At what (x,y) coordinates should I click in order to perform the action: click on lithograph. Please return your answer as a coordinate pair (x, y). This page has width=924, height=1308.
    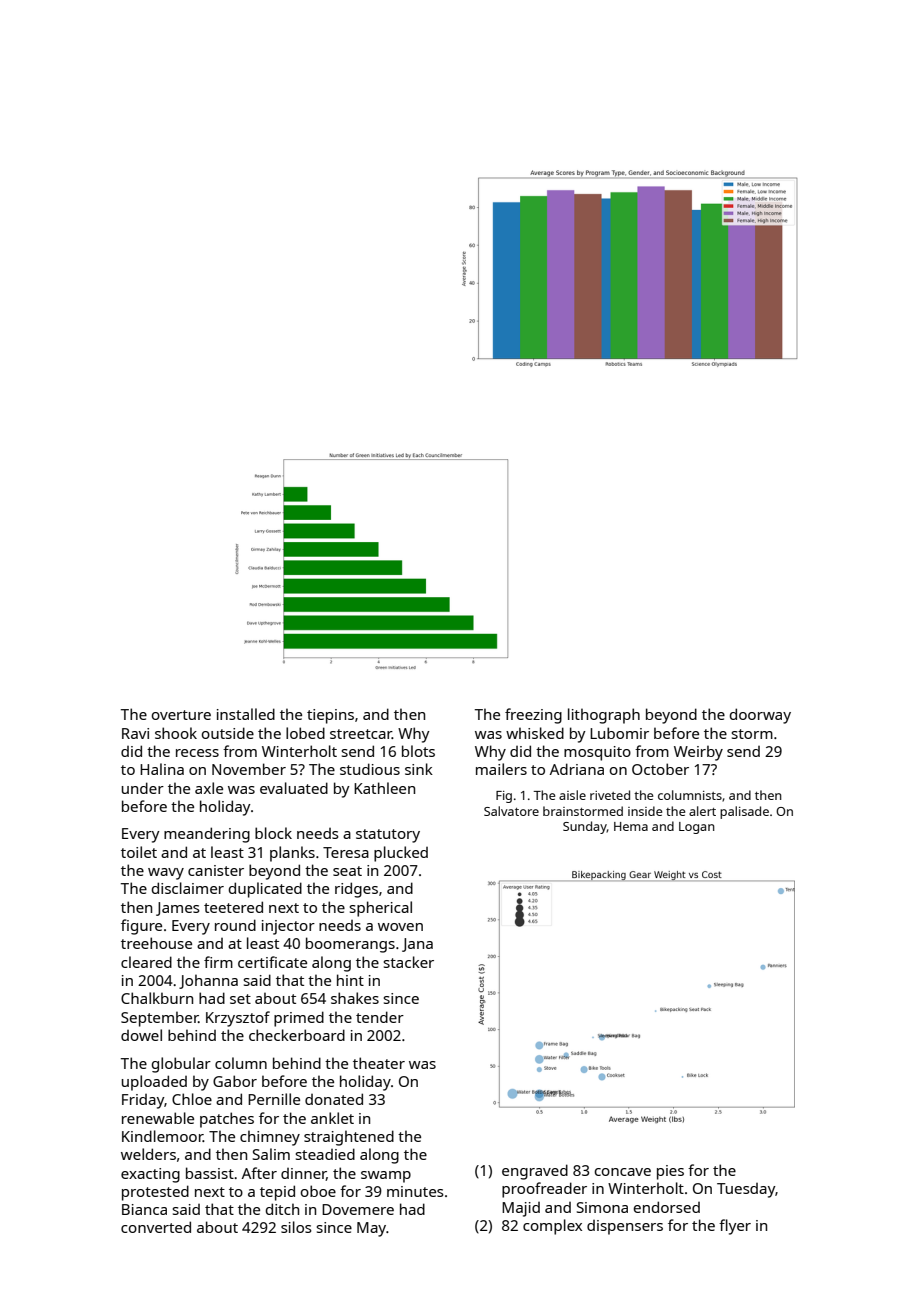
    Looking at the image, I should click on (604, 716).
